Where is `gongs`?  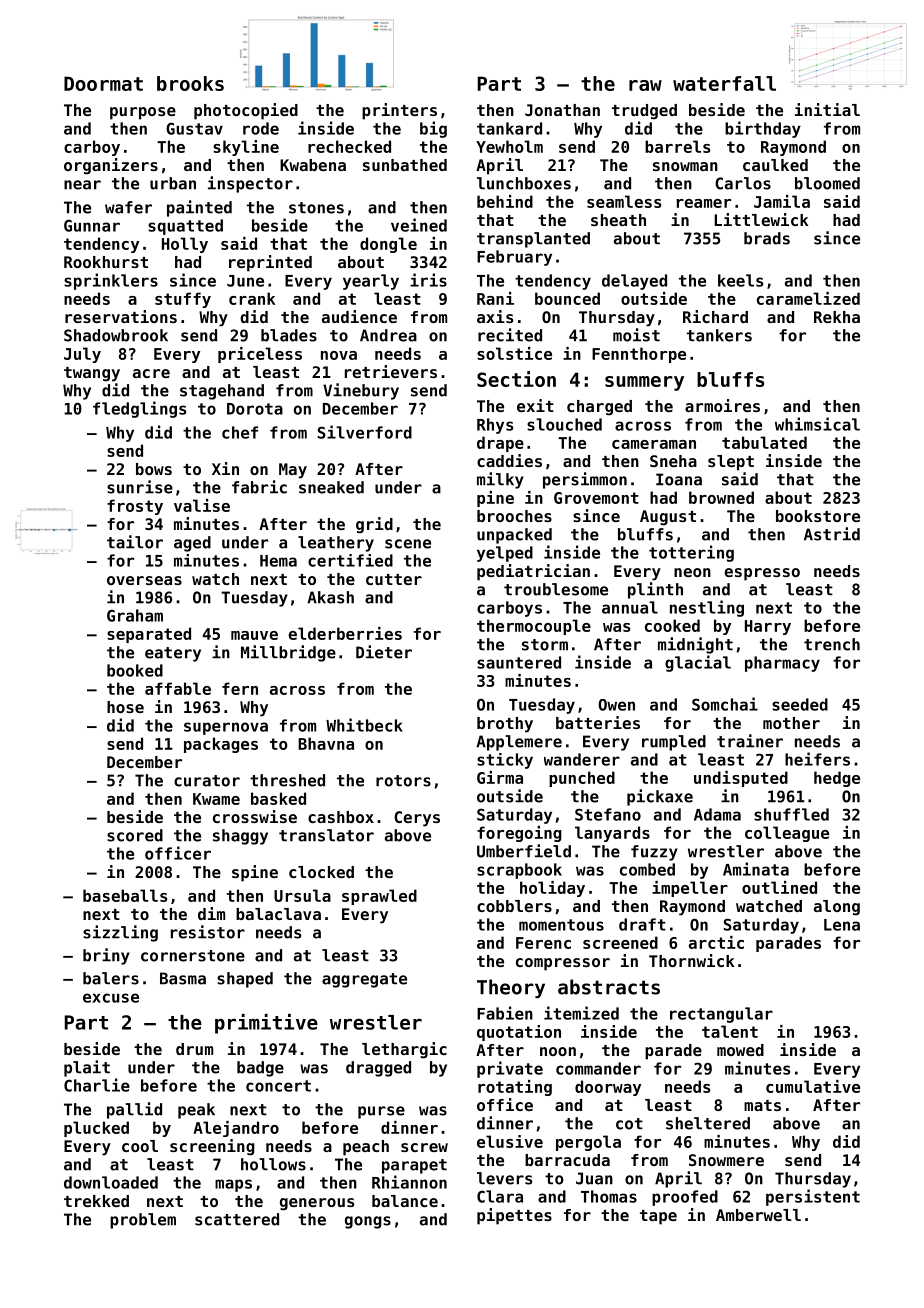
gongs is located at coordinates (368, 1222).
